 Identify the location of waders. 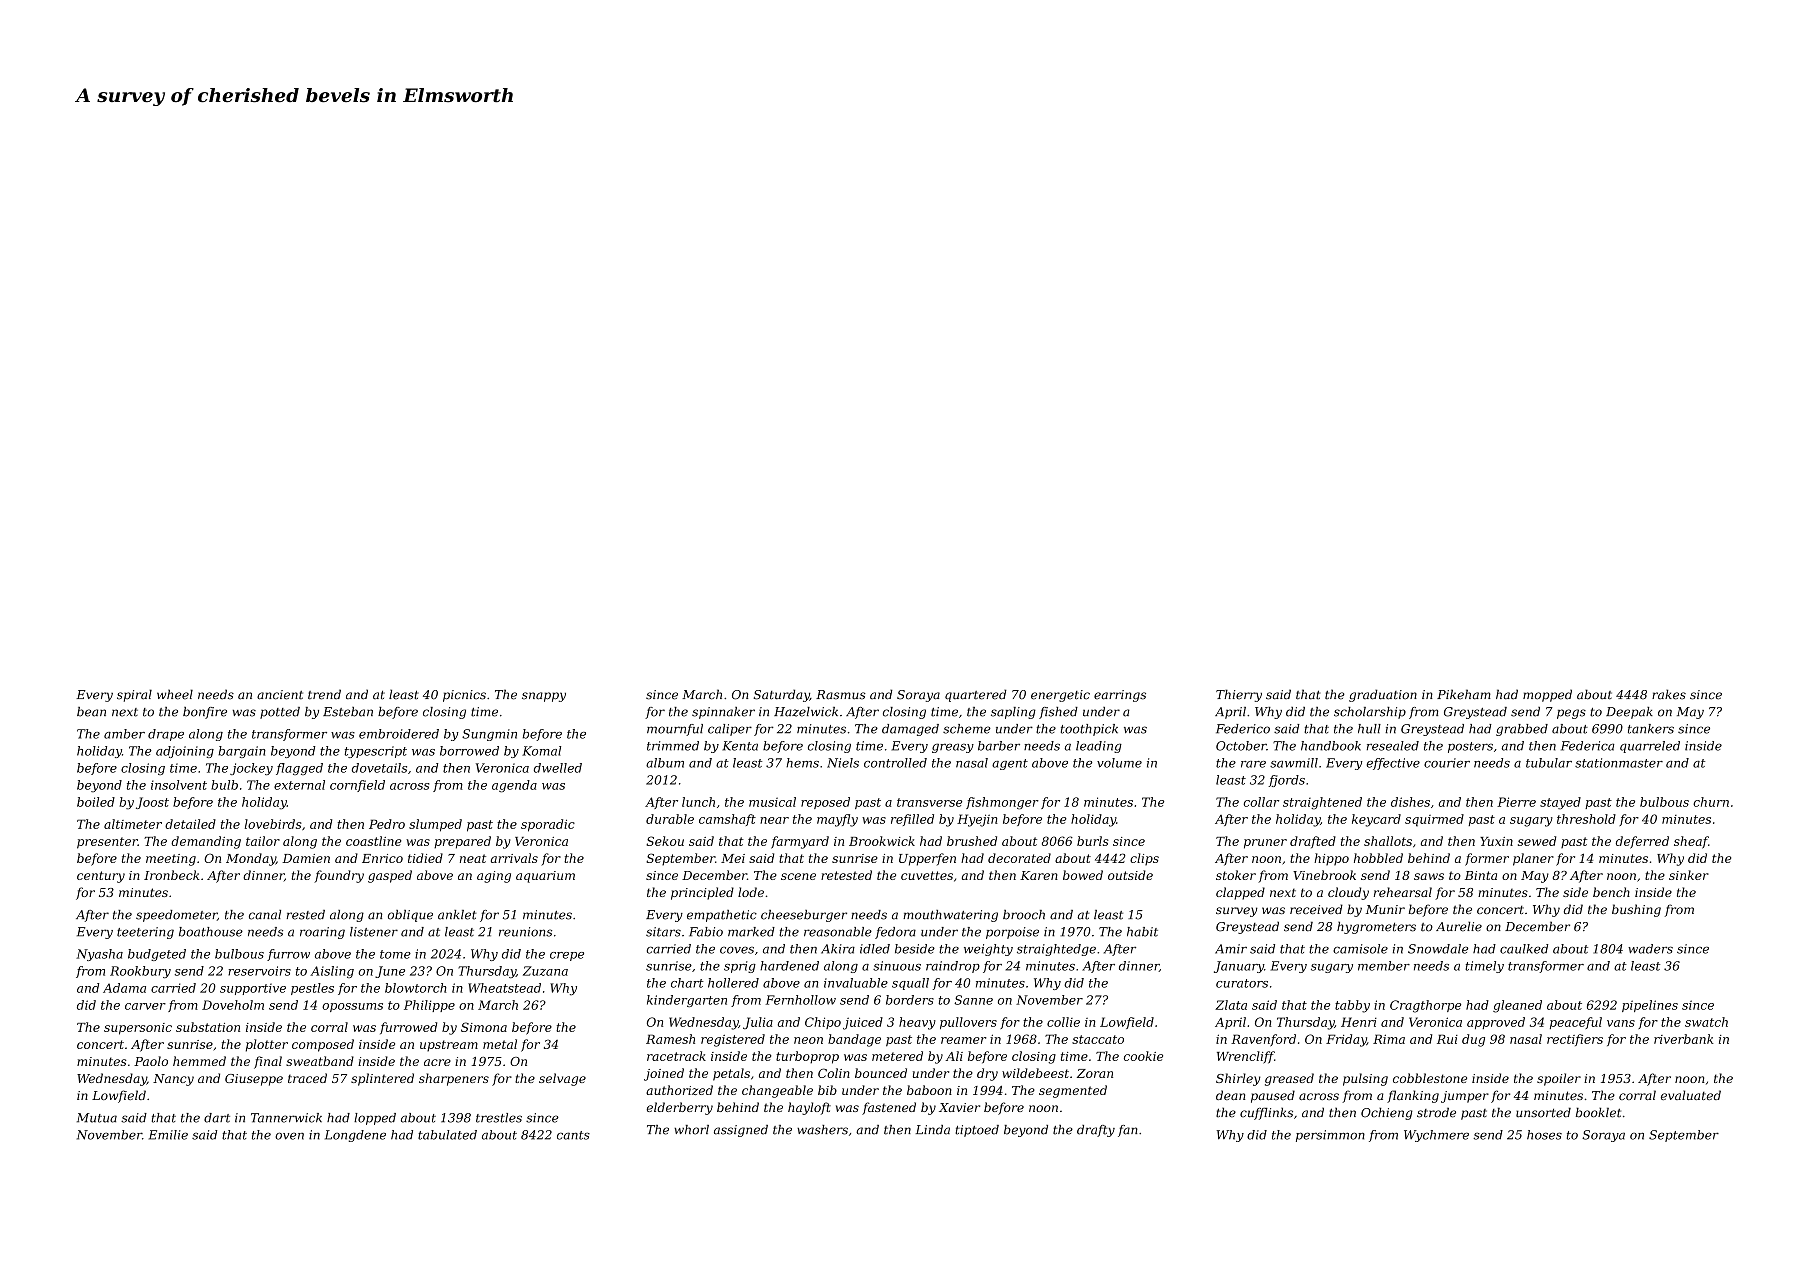
(1650, 949).
